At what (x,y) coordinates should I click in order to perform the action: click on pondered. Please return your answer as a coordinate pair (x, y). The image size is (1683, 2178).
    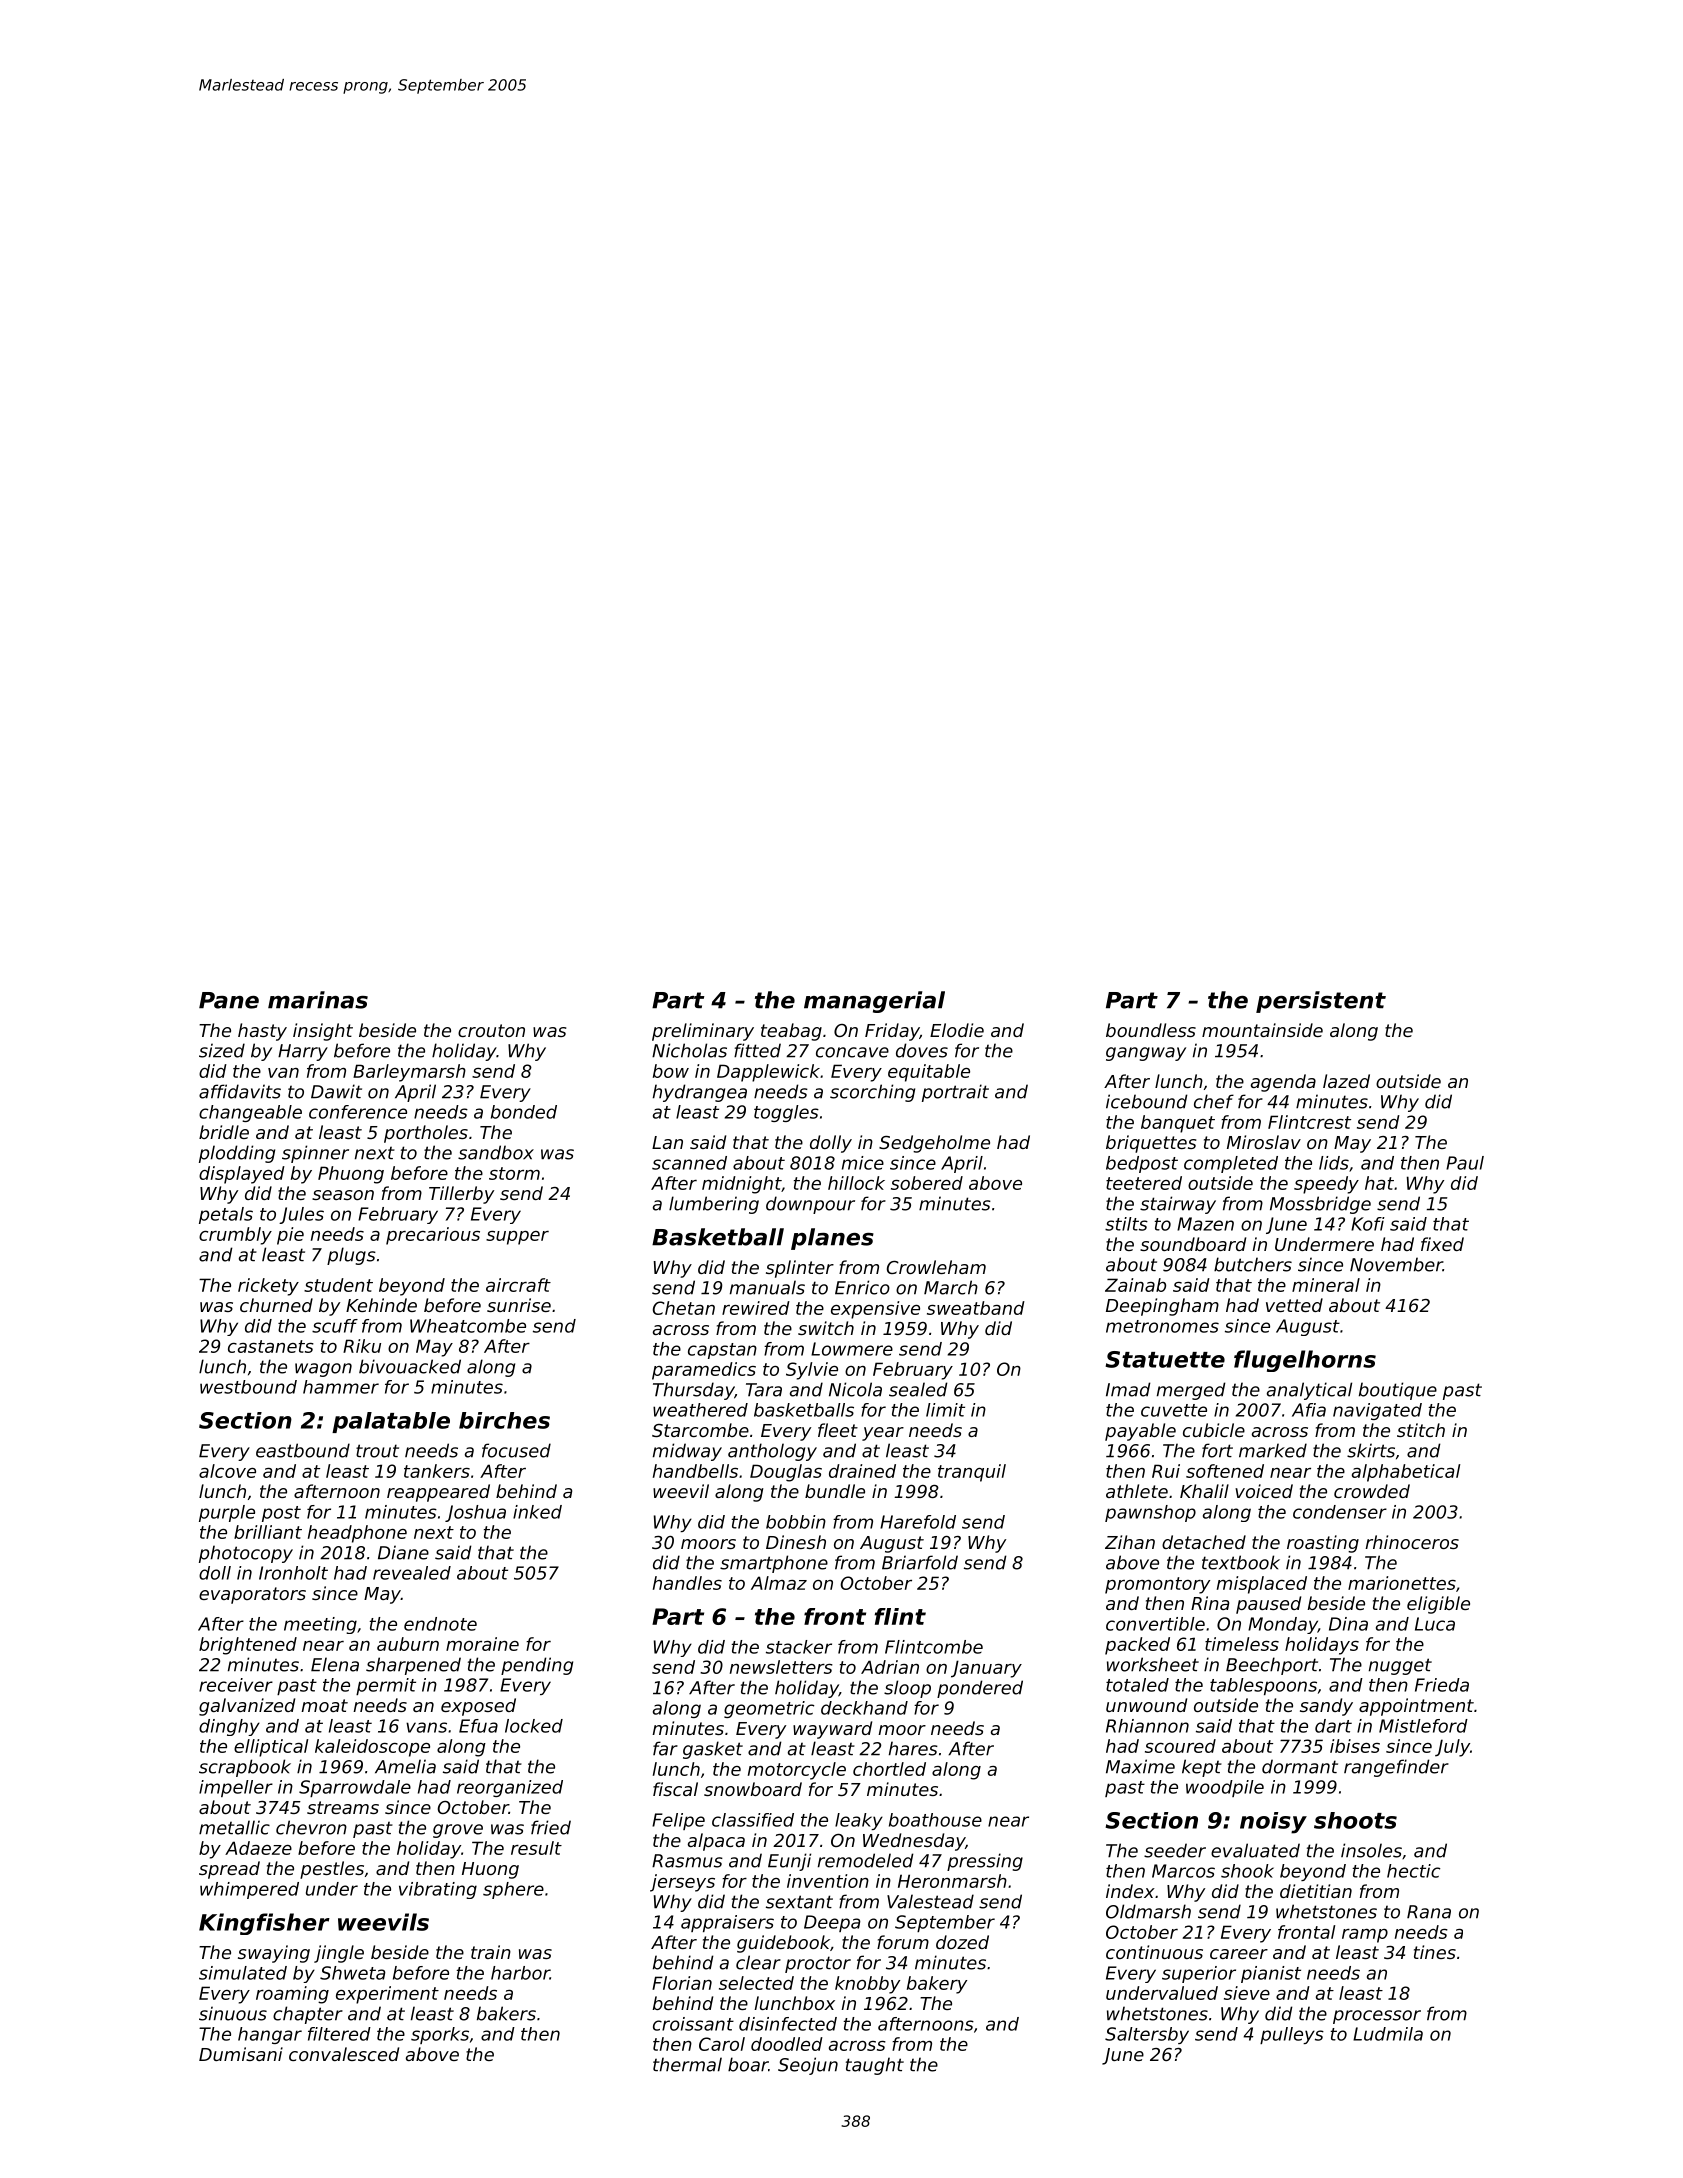
    Looking at the image, I should click on (980, 1689).
